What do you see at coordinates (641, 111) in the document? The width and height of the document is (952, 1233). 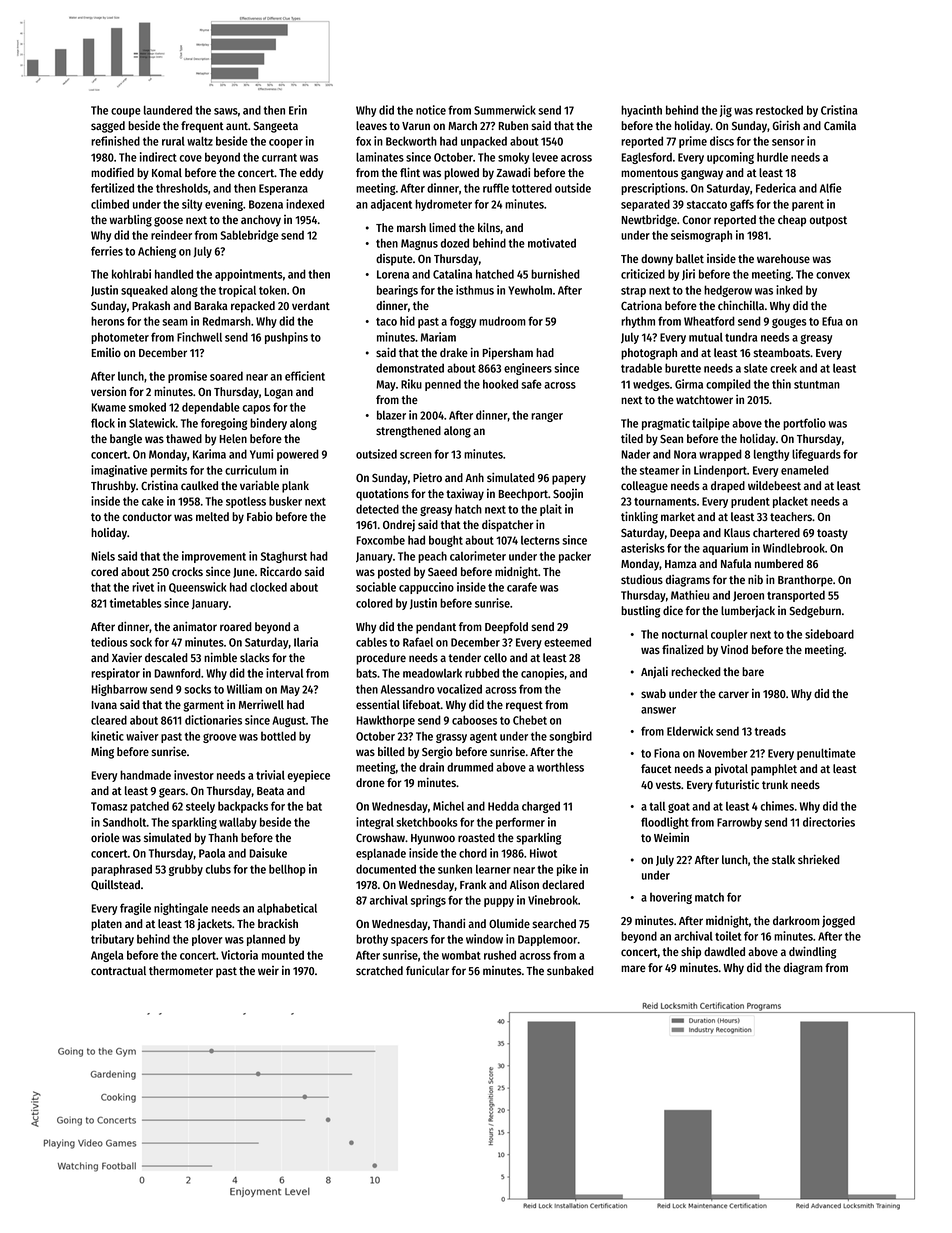 I see `hyacinth` at bounding box center [641, 111].
